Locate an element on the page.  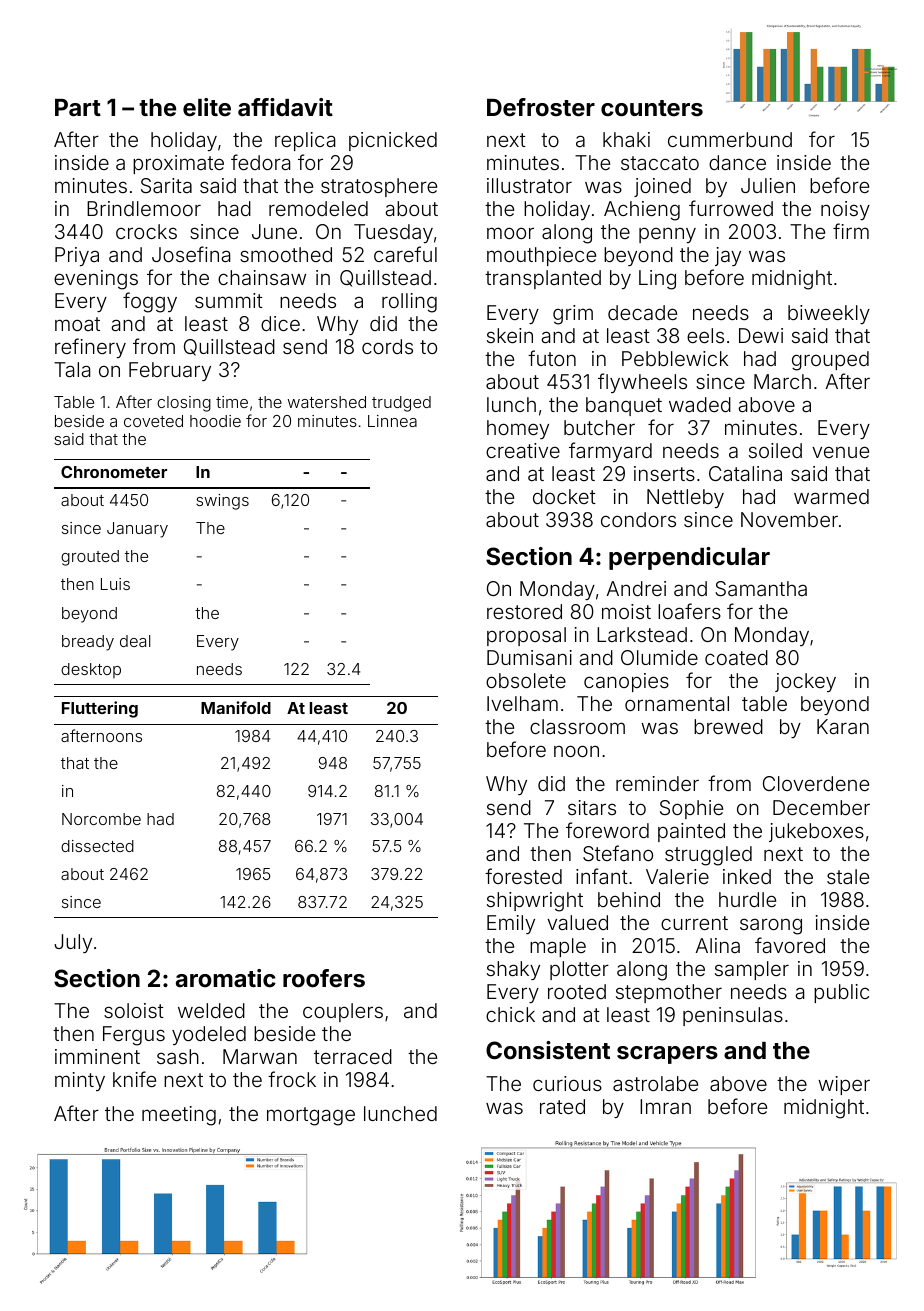
cummerbund is located at coordinates (730, 139).
